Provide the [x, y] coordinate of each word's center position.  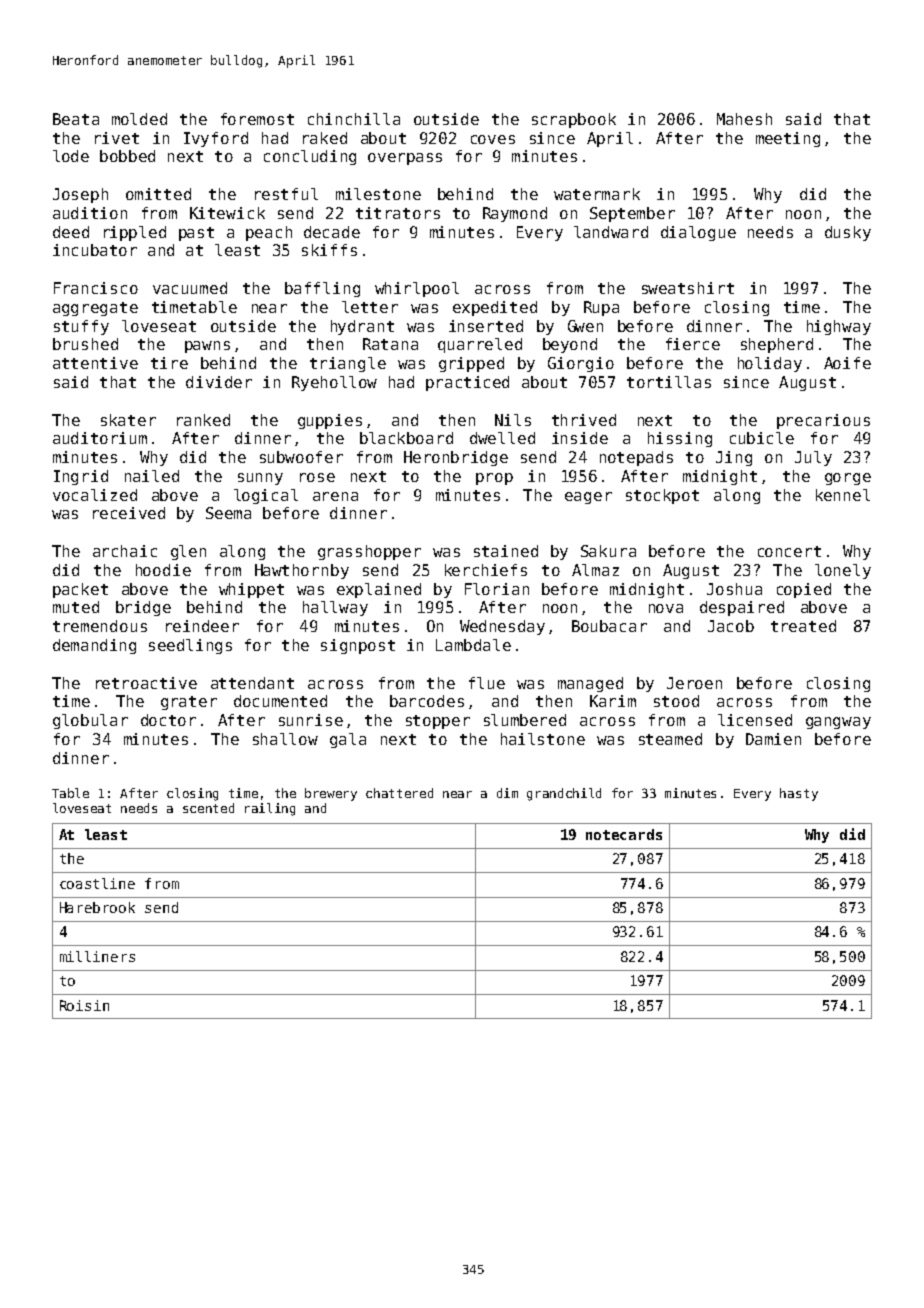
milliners [97, 956]
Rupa [601, 308]
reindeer [202, 626]
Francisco [96, 288]
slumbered [525, 720]
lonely [843, 571]
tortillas [669, 382]
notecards [624, 834]
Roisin [84, 1005]
